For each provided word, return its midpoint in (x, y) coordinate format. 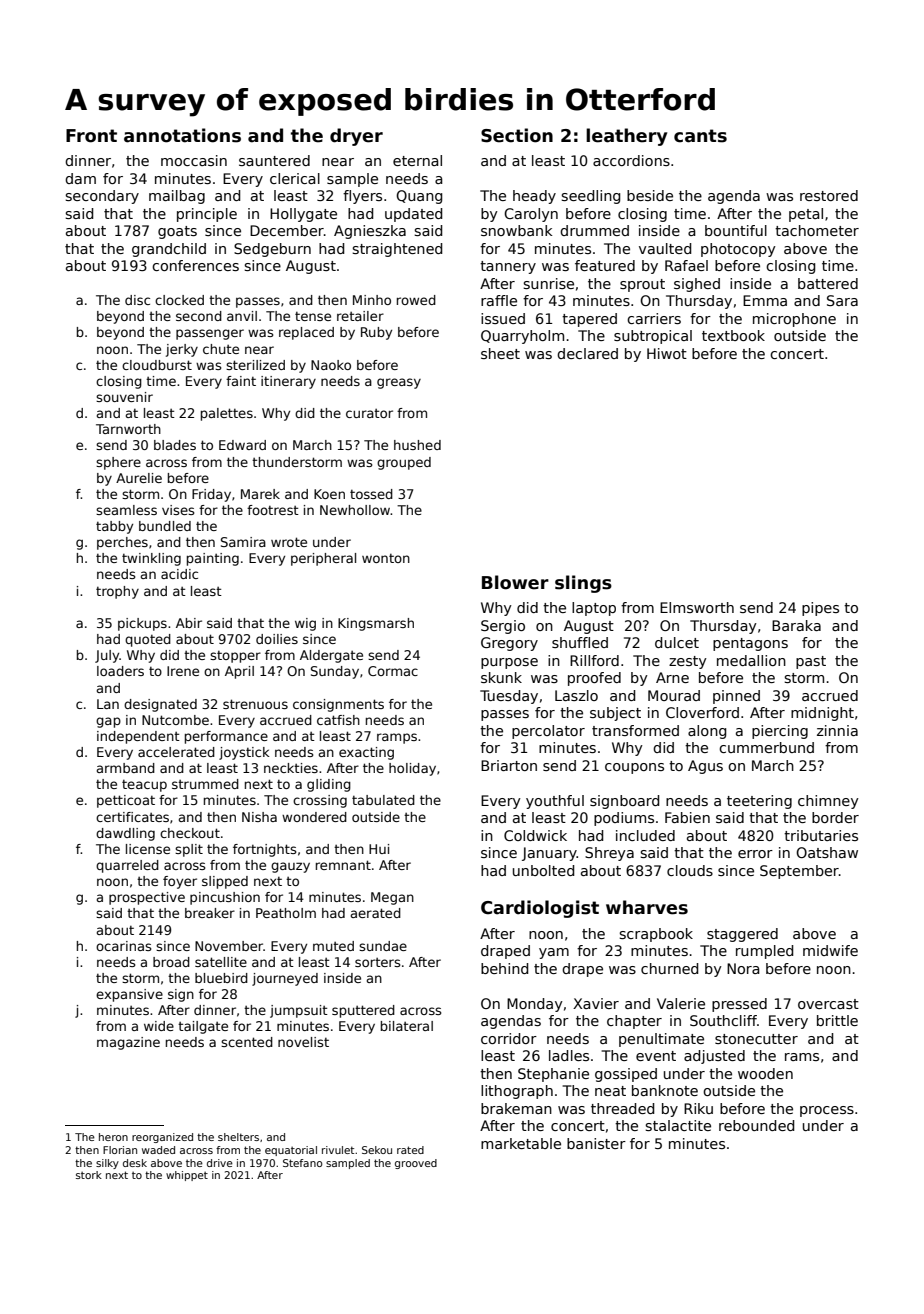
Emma (765, 300)
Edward (242, 445)
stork (89, 1175)
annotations (182, 135)
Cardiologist (540, 909)
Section (517, 135)
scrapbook (656, 935)
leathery (626, 137)
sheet (500, 353)
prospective (147, 898)
